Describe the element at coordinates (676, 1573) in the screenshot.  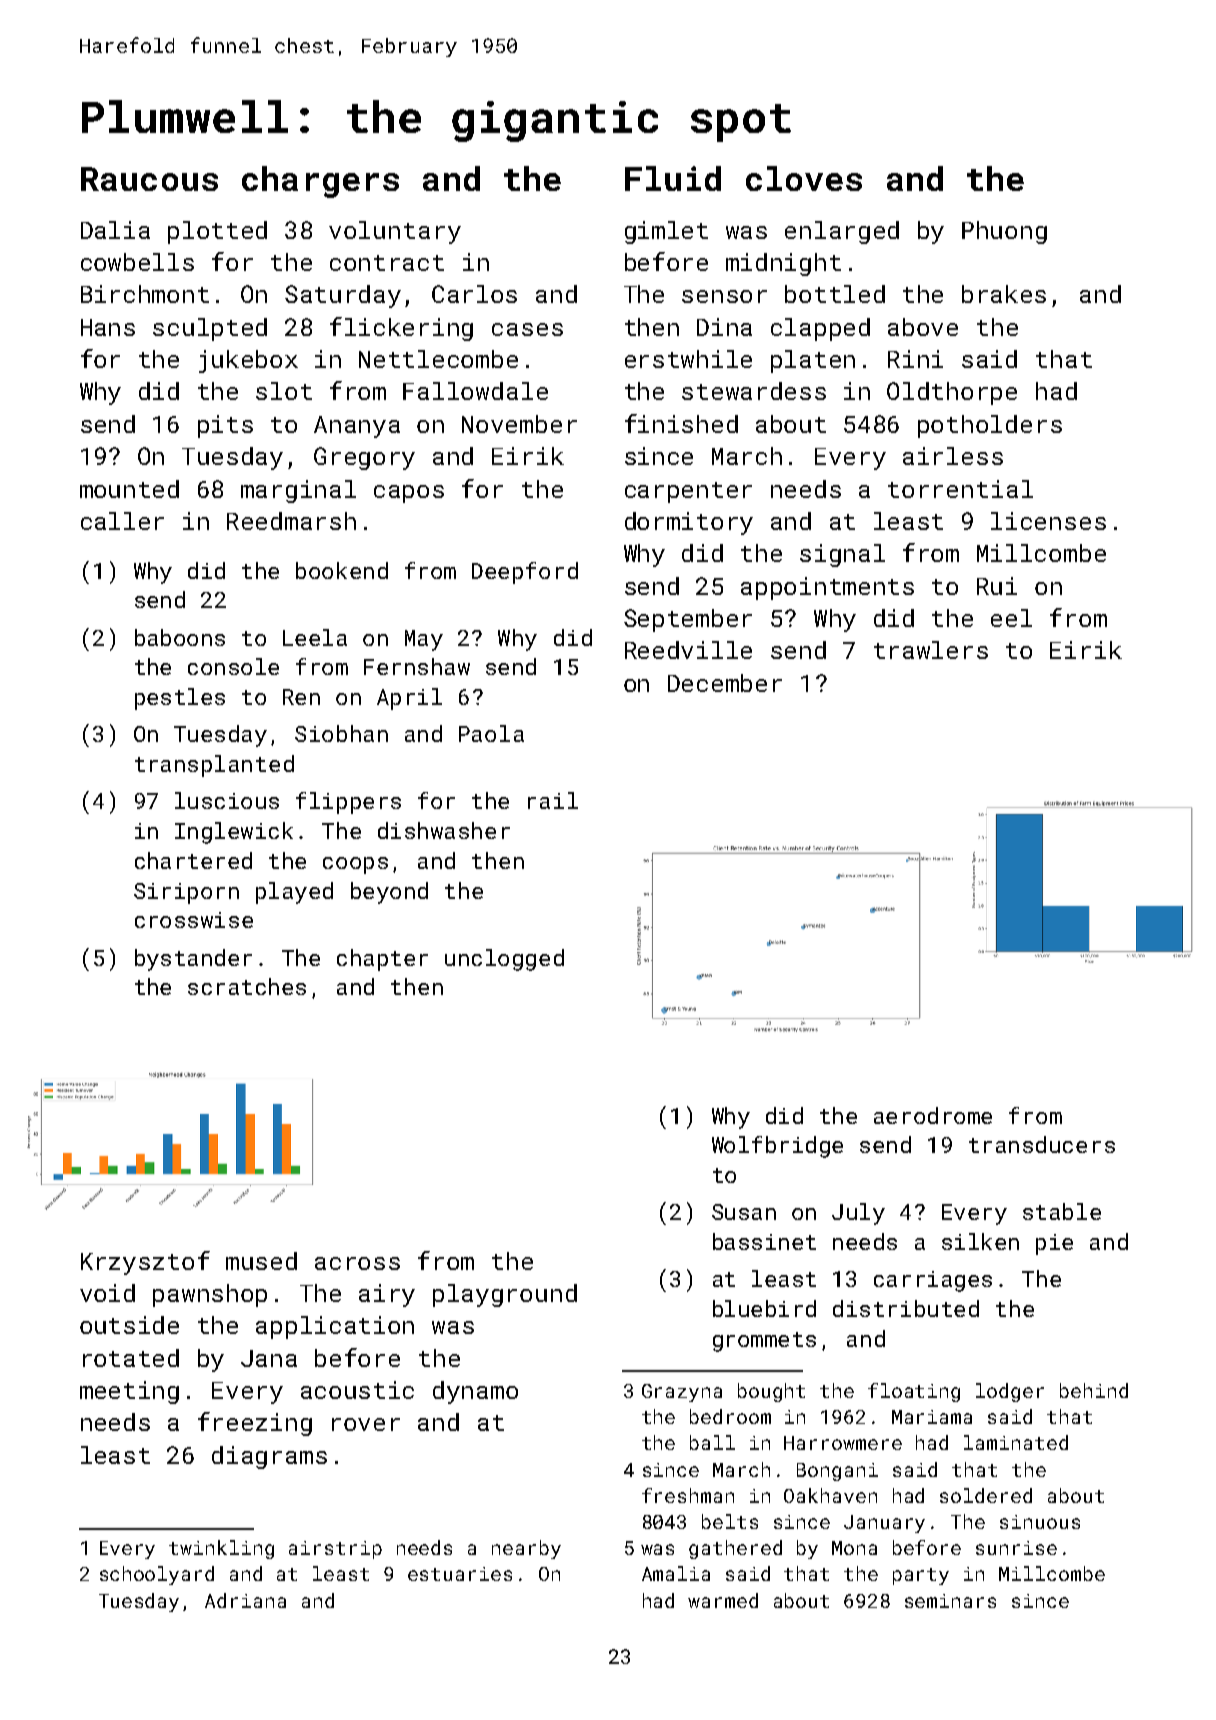
I see `Amalia` at that location.
